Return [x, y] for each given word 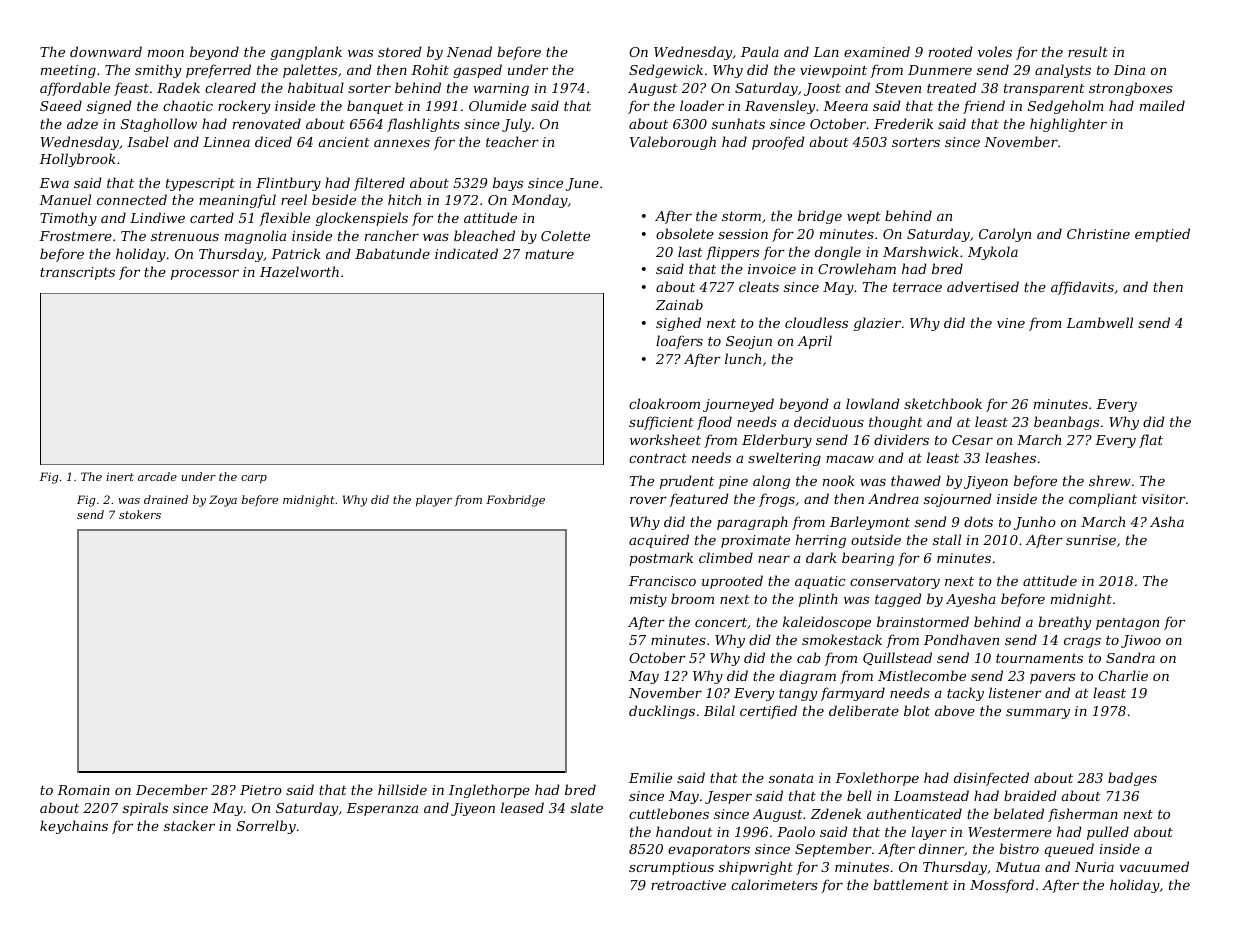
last [690, 251]
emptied [1162, 235]
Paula [760, 51]
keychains [74, 827]
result [1088, 51]
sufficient [661, 423]
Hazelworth [299, 272]
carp [254, 479]
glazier [877, 324]
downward [106, 51]
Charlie [1123, 675]
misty [648, 600]
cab [809, 657]
